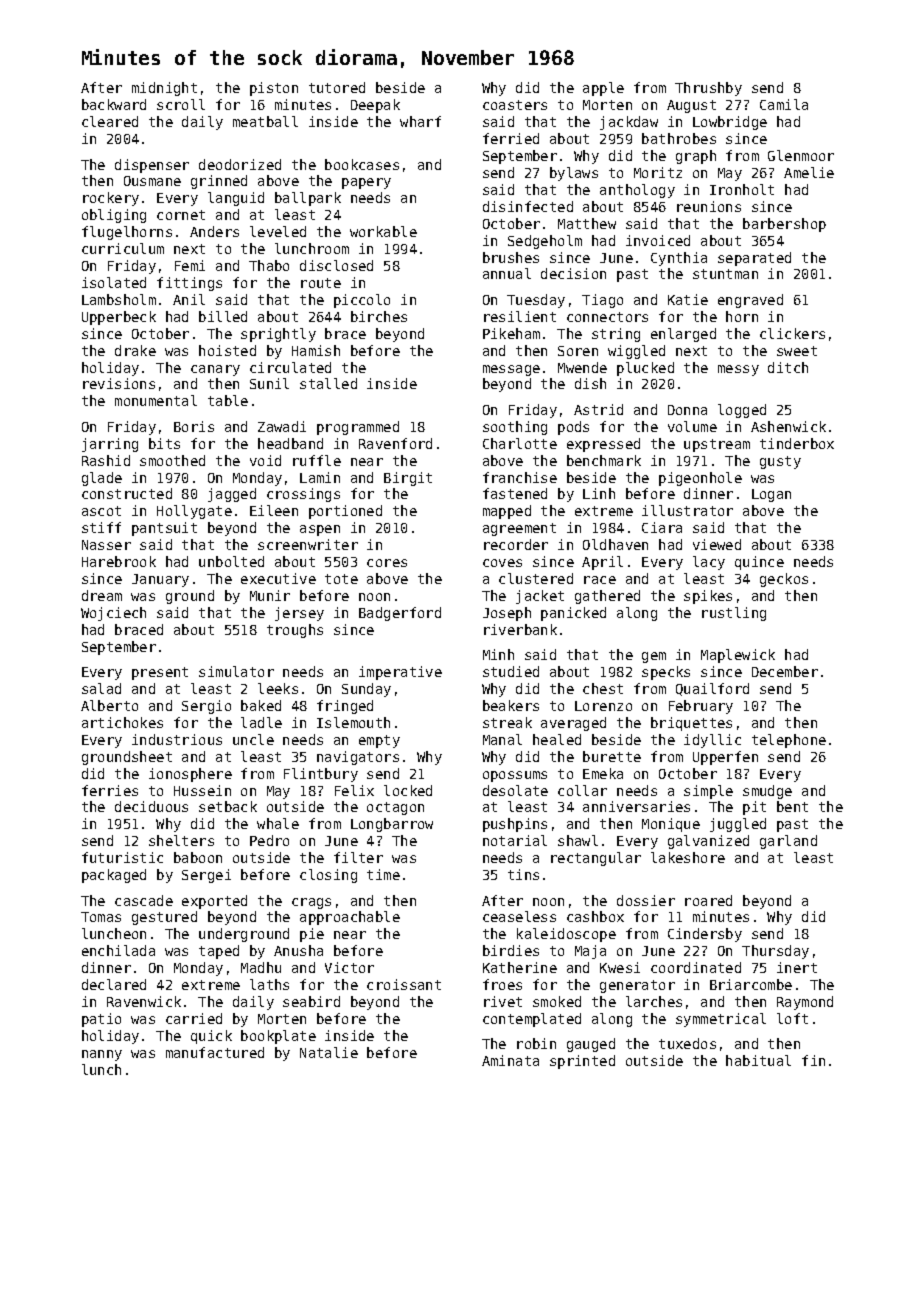  I want to click on programmed, so click(358, 428).
